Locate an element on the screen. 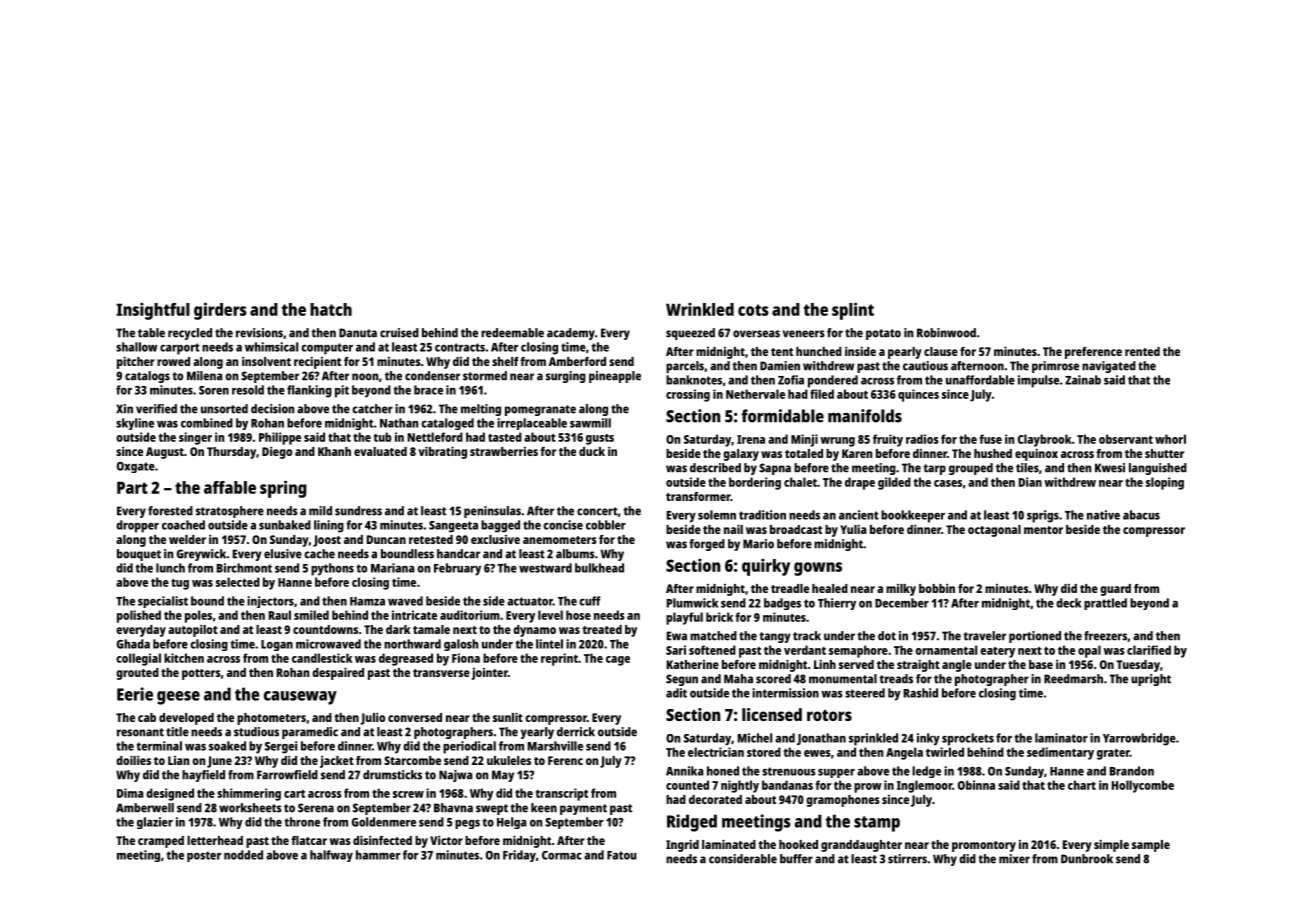 Image resolution: width=1308 pixels, height=924 pixels. Insightful is located at coordinates (153, 311).
